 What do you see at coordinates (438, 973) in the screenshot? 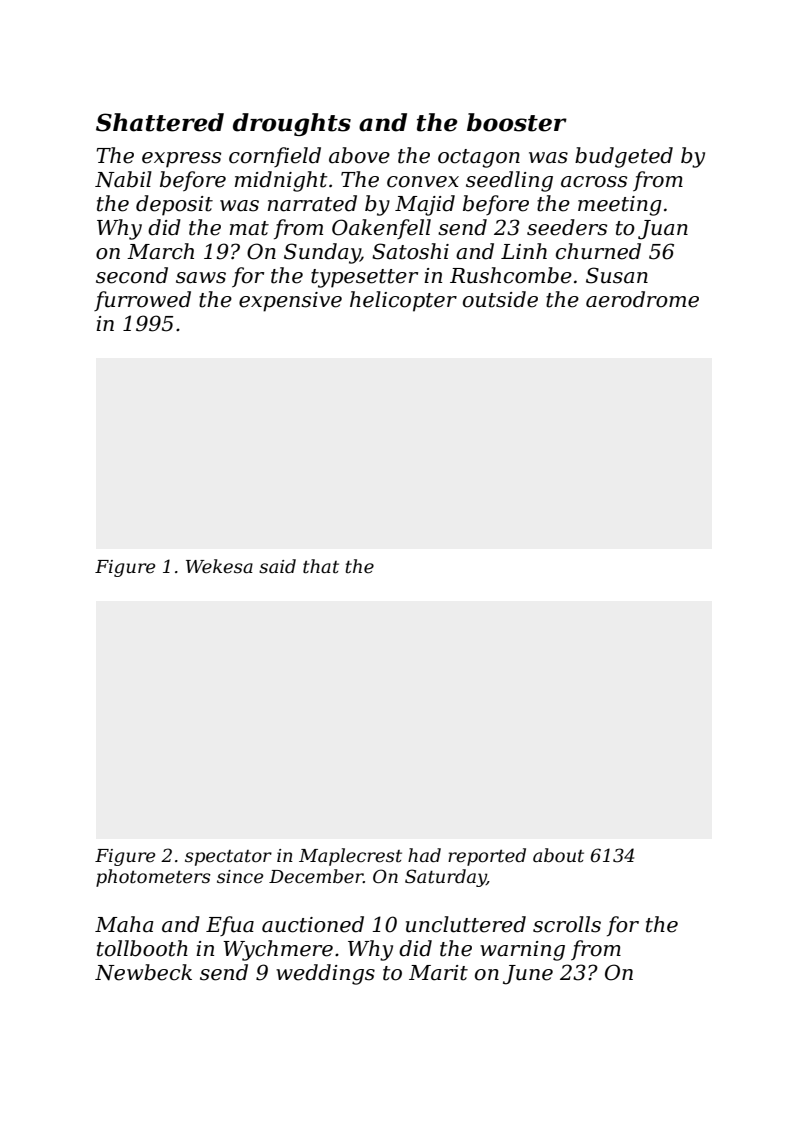
I see `Marit` at bounding box center [438, 973].
